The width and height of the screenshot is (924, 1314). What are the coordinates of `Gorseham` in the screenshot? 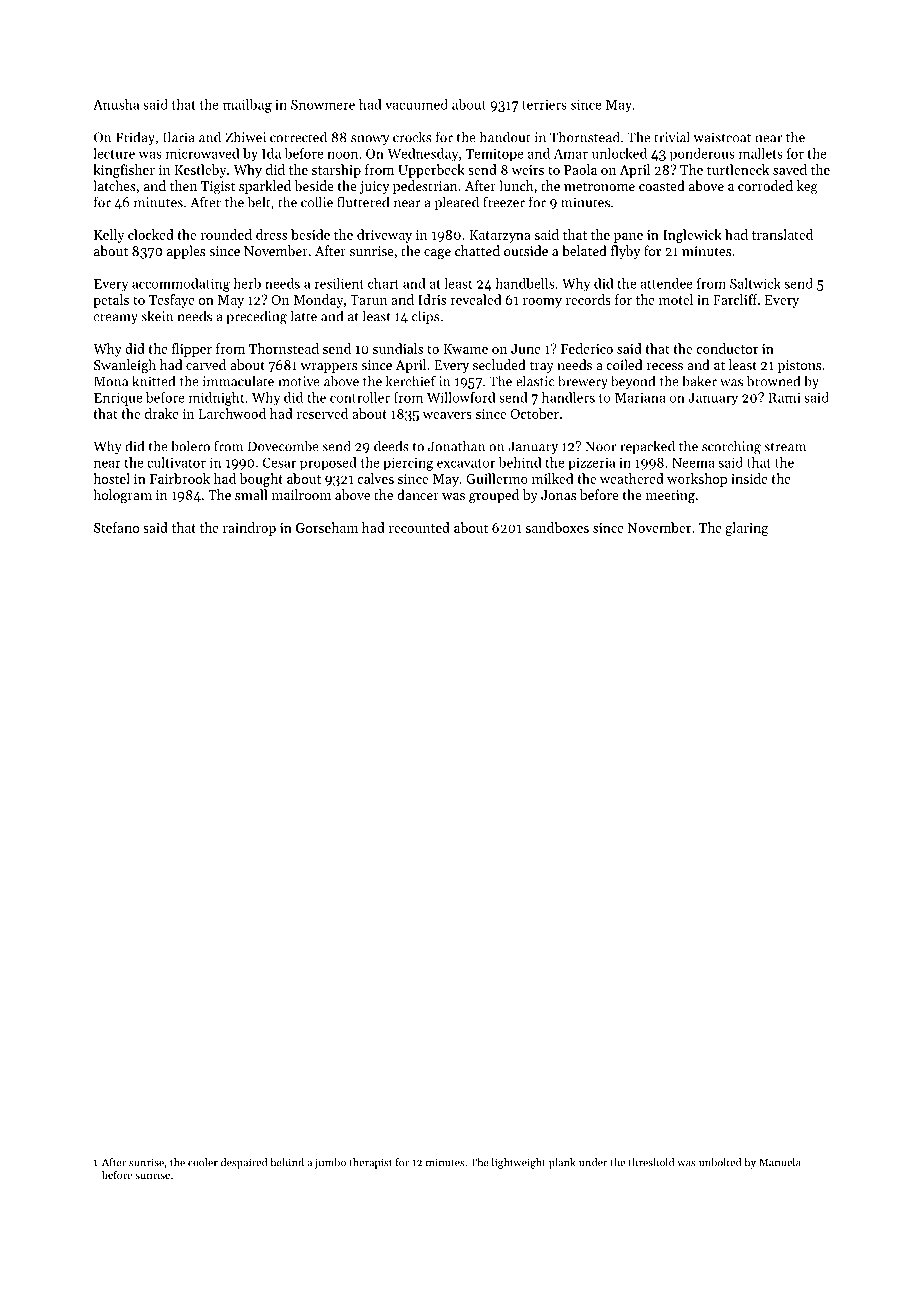 It's located at (327, 527).
